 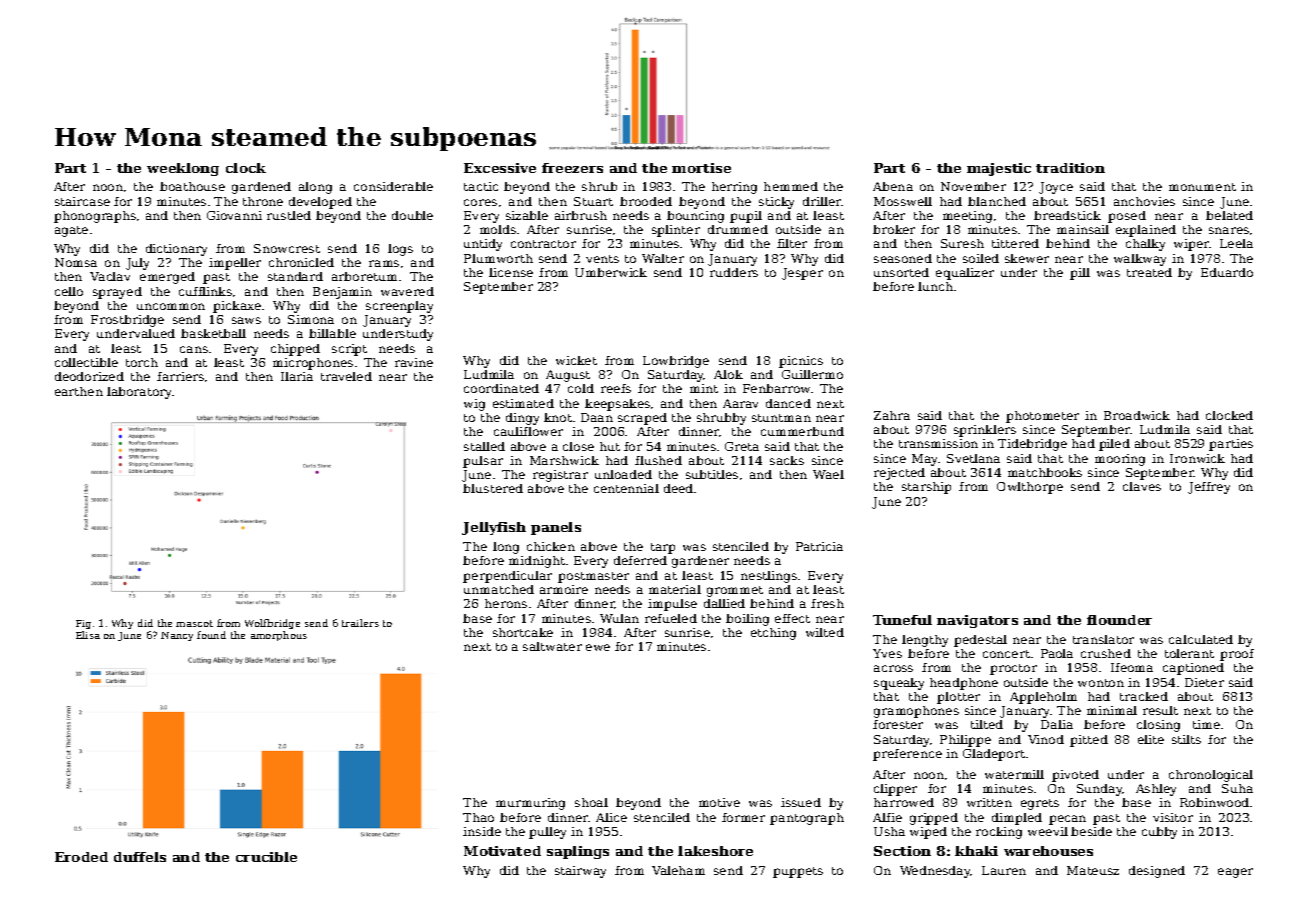 What do you see at coordinates (1201, 639) in the screenshot?
I see `calculated` at bounding box center [1201, 639].
